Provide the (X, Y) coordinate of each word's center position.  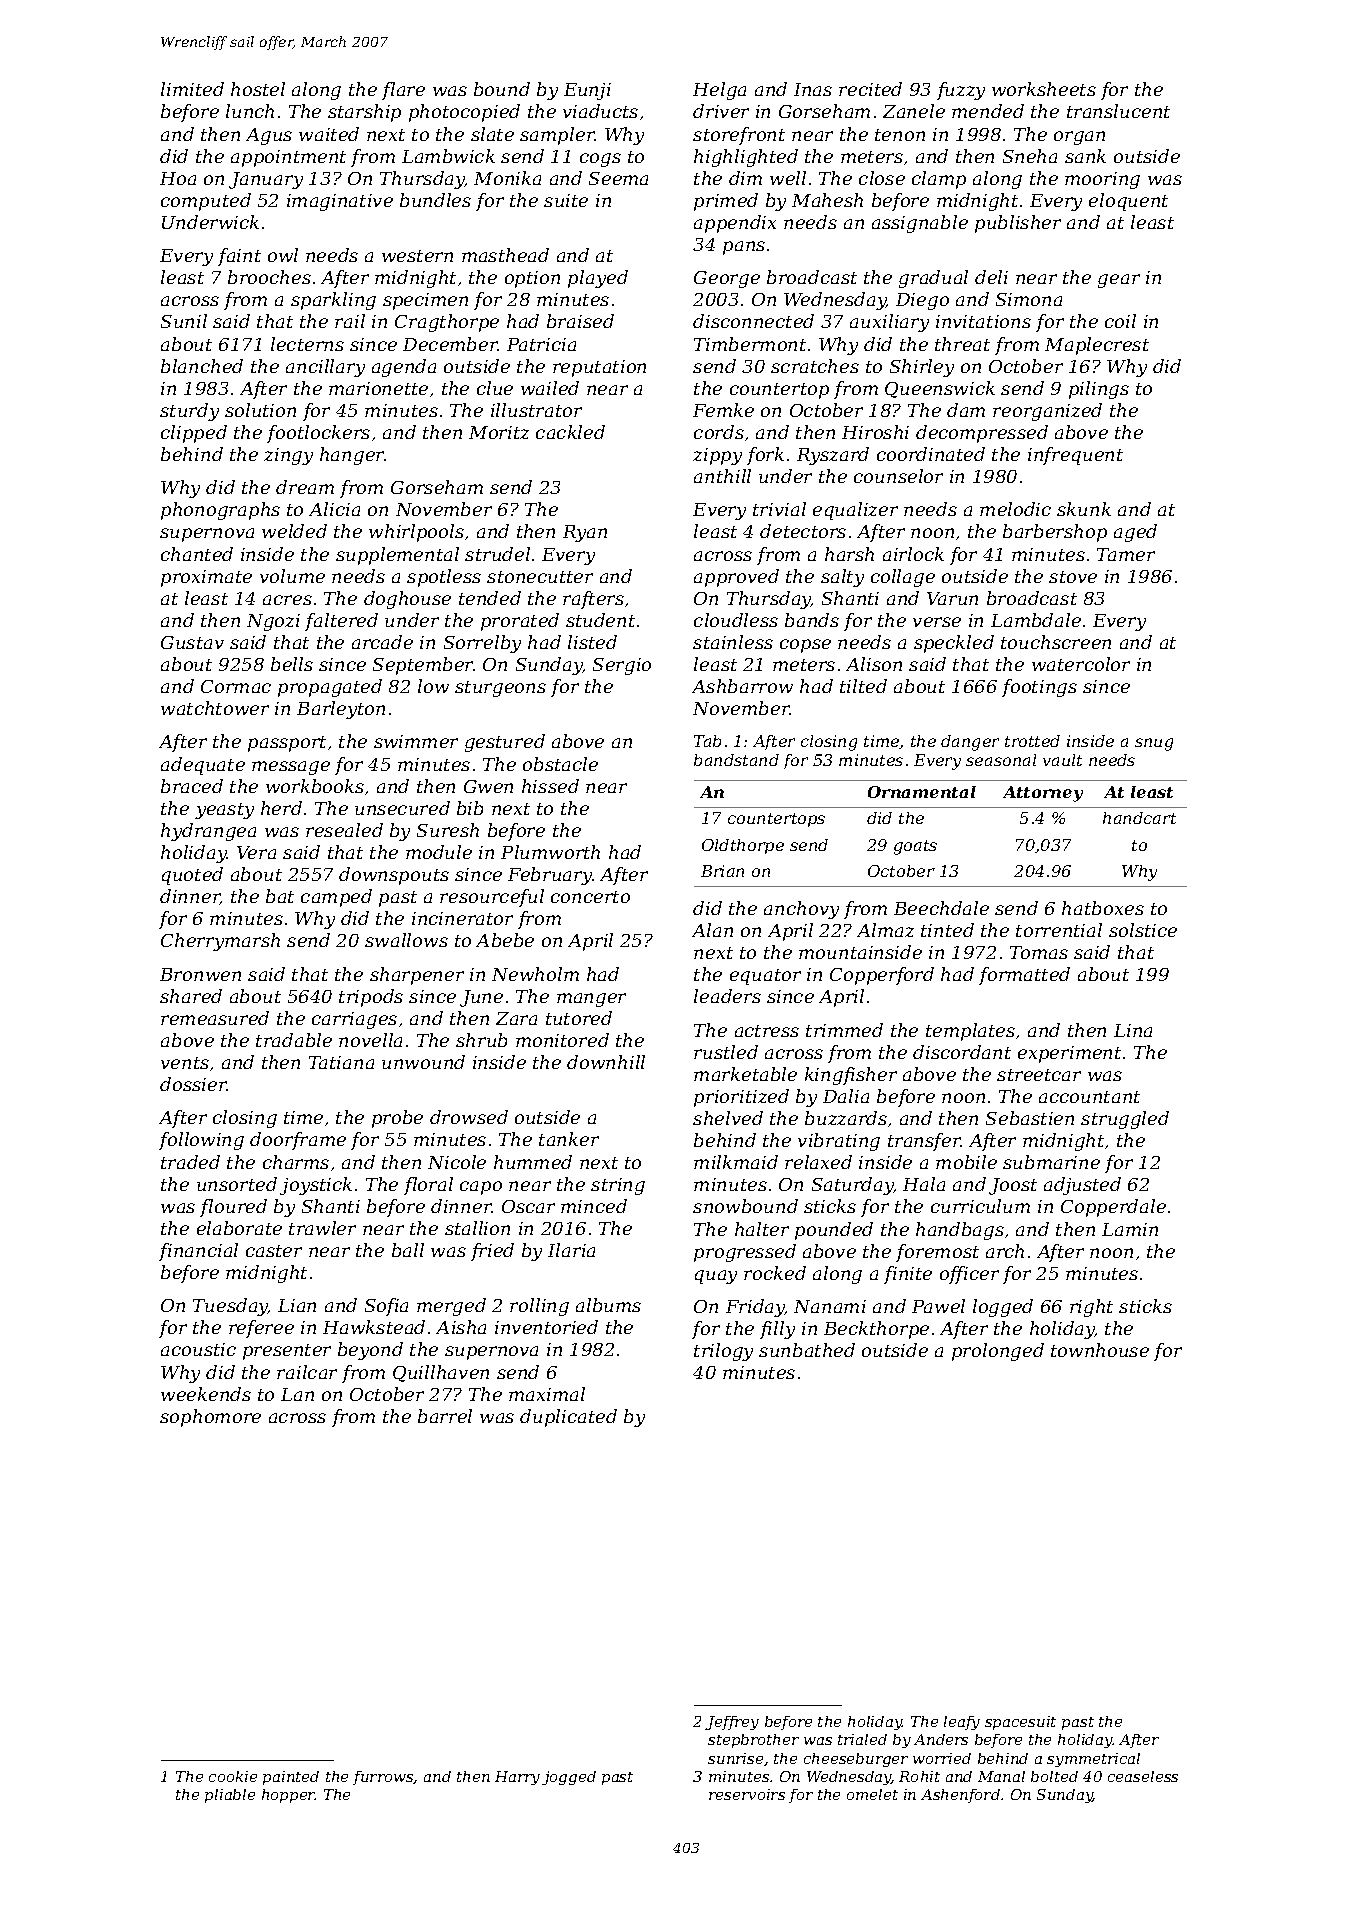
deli (991, 277)
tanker (569, 1139)
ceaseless (1143, 1776)
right (1091, 1308)
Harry (517, 1778)
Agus (269, 136)
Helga (719, 91)
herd (281, 808)
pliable (230, 1796)
